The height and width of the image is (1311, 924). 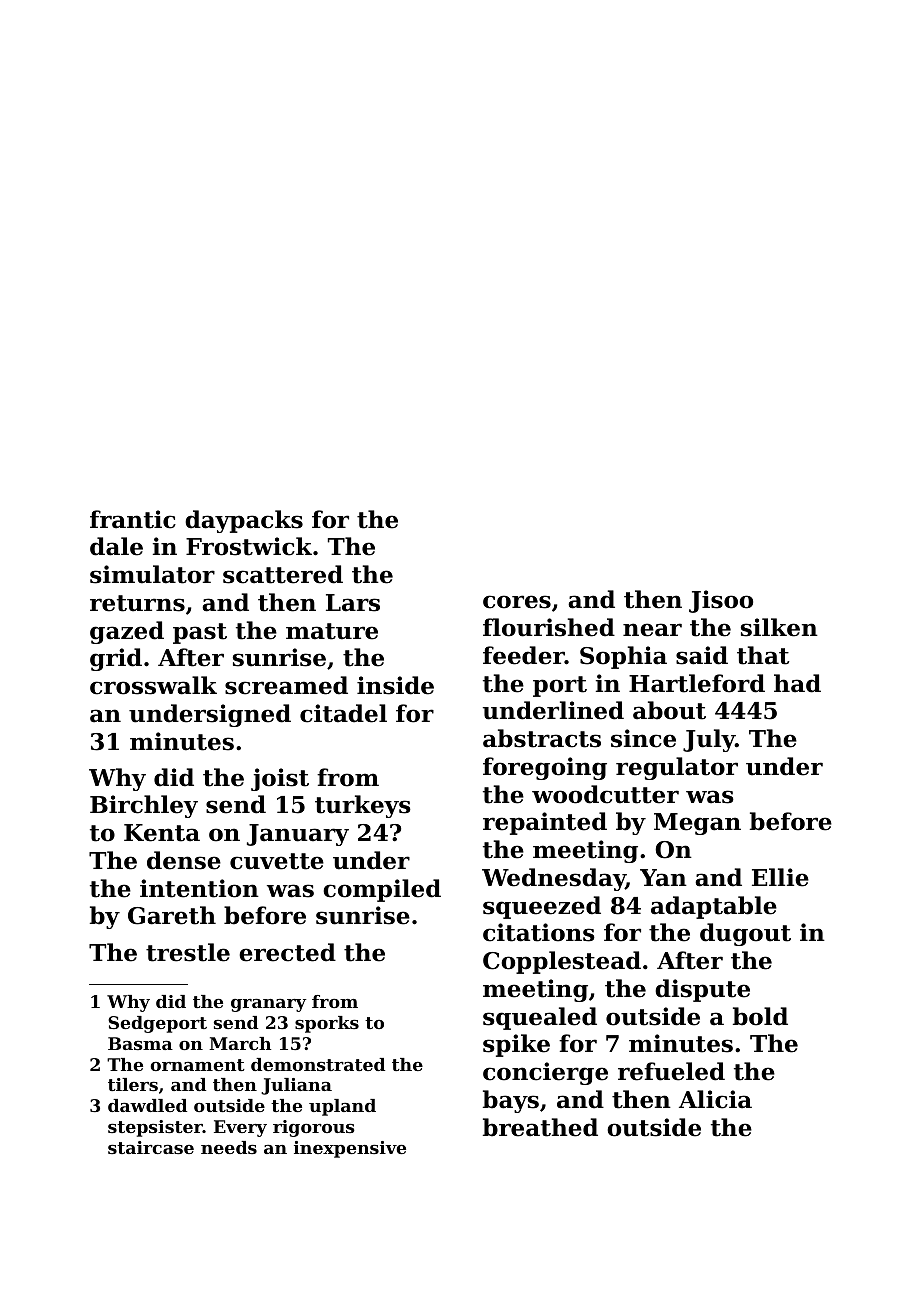 I want to click on staircase, so click(x=151, y=1147).
